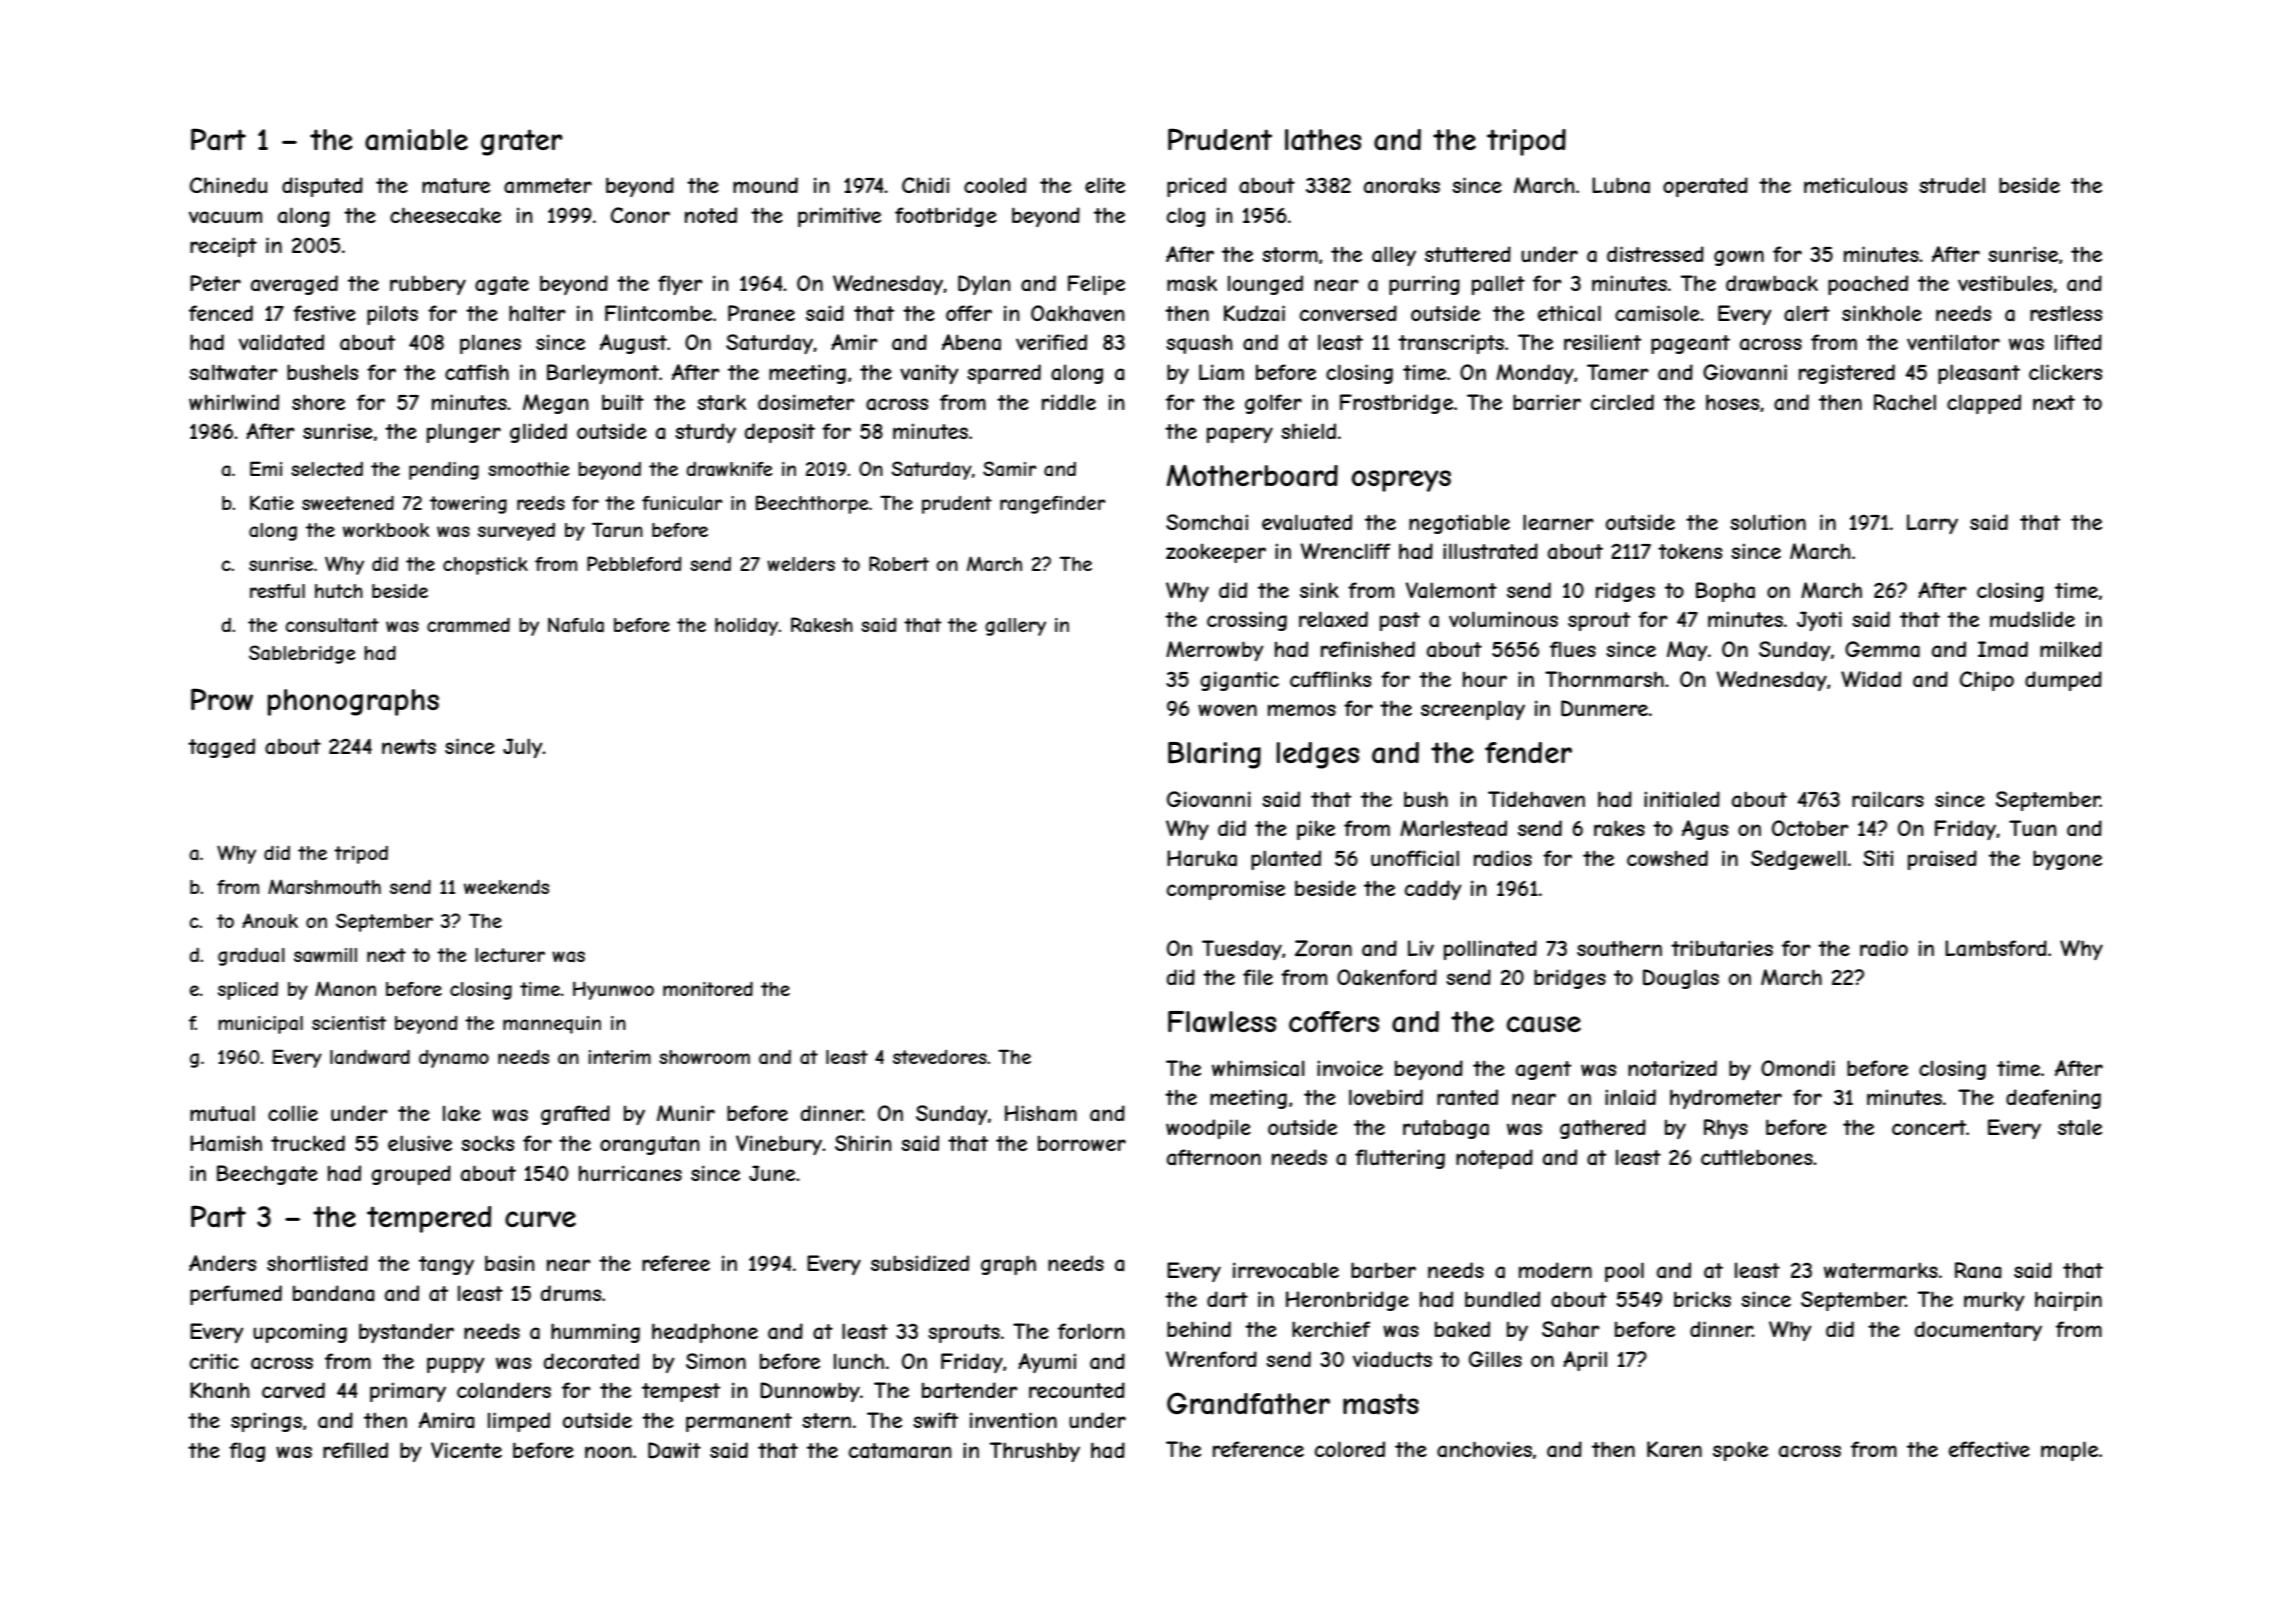  What do you see at coordinates (522, 142) in the document?
I see `grater` at bounding box center [522, 142].
